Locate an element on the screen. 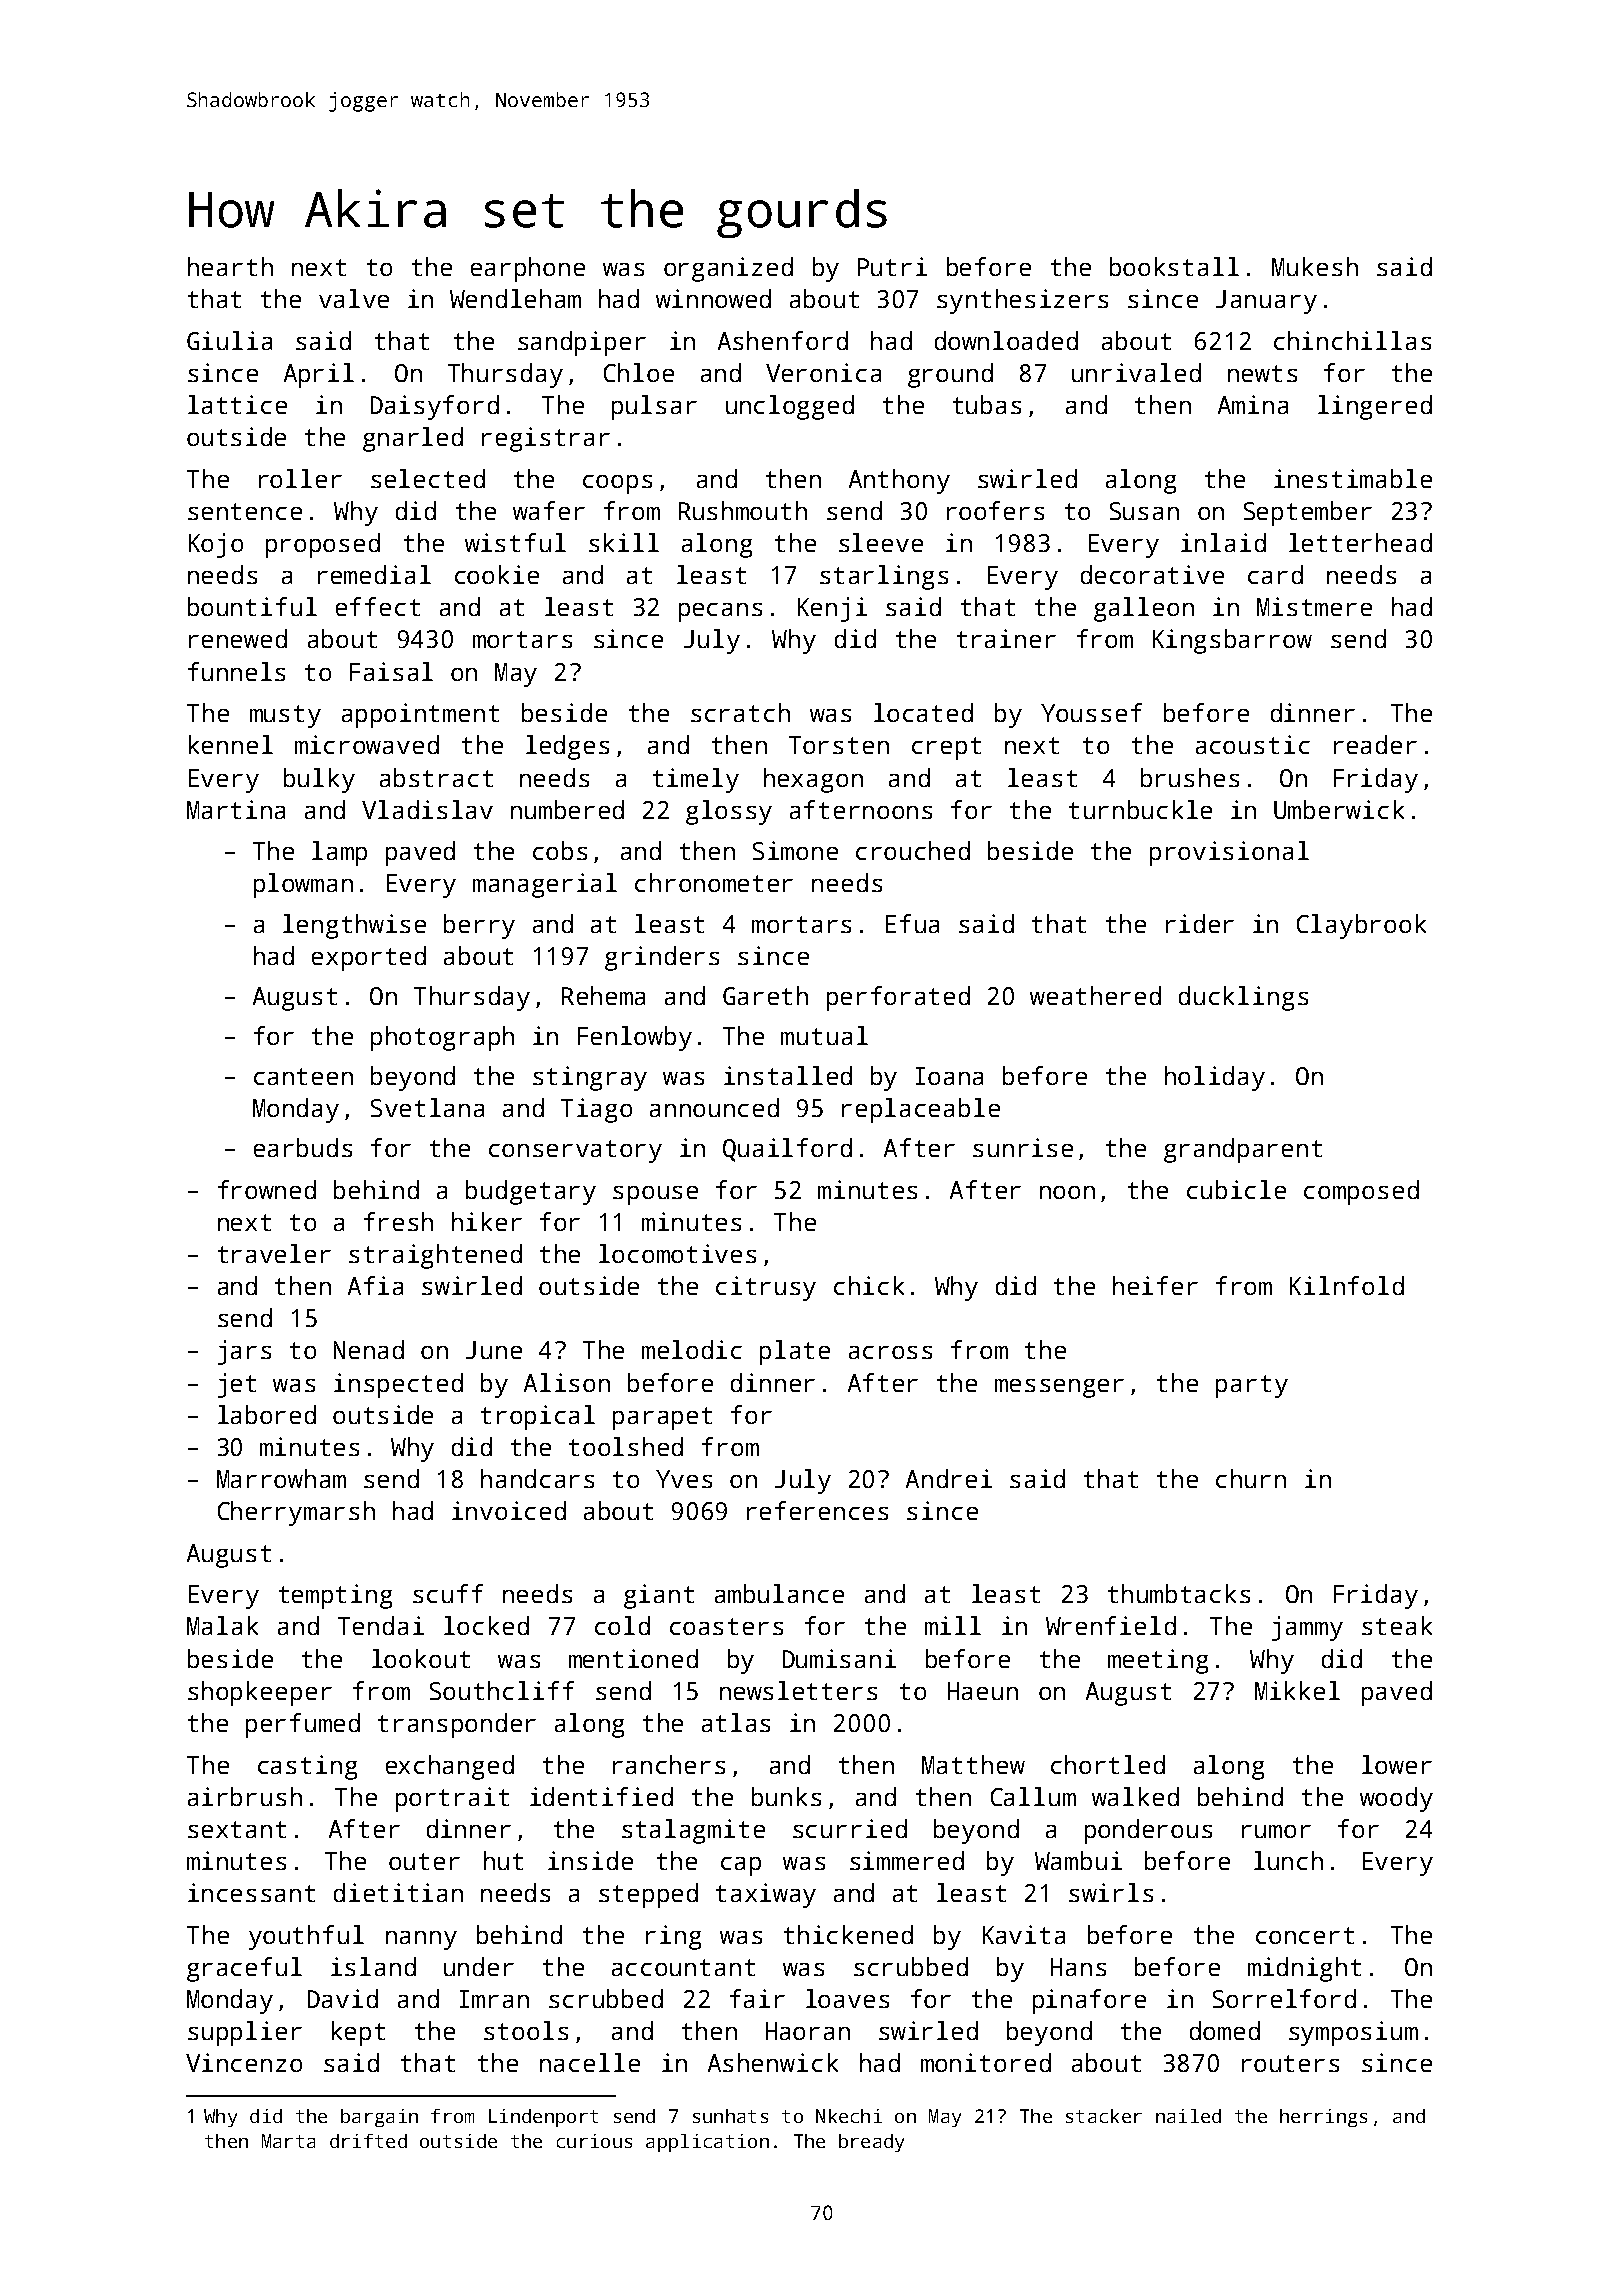  April is located at coordinates (319, 375).
